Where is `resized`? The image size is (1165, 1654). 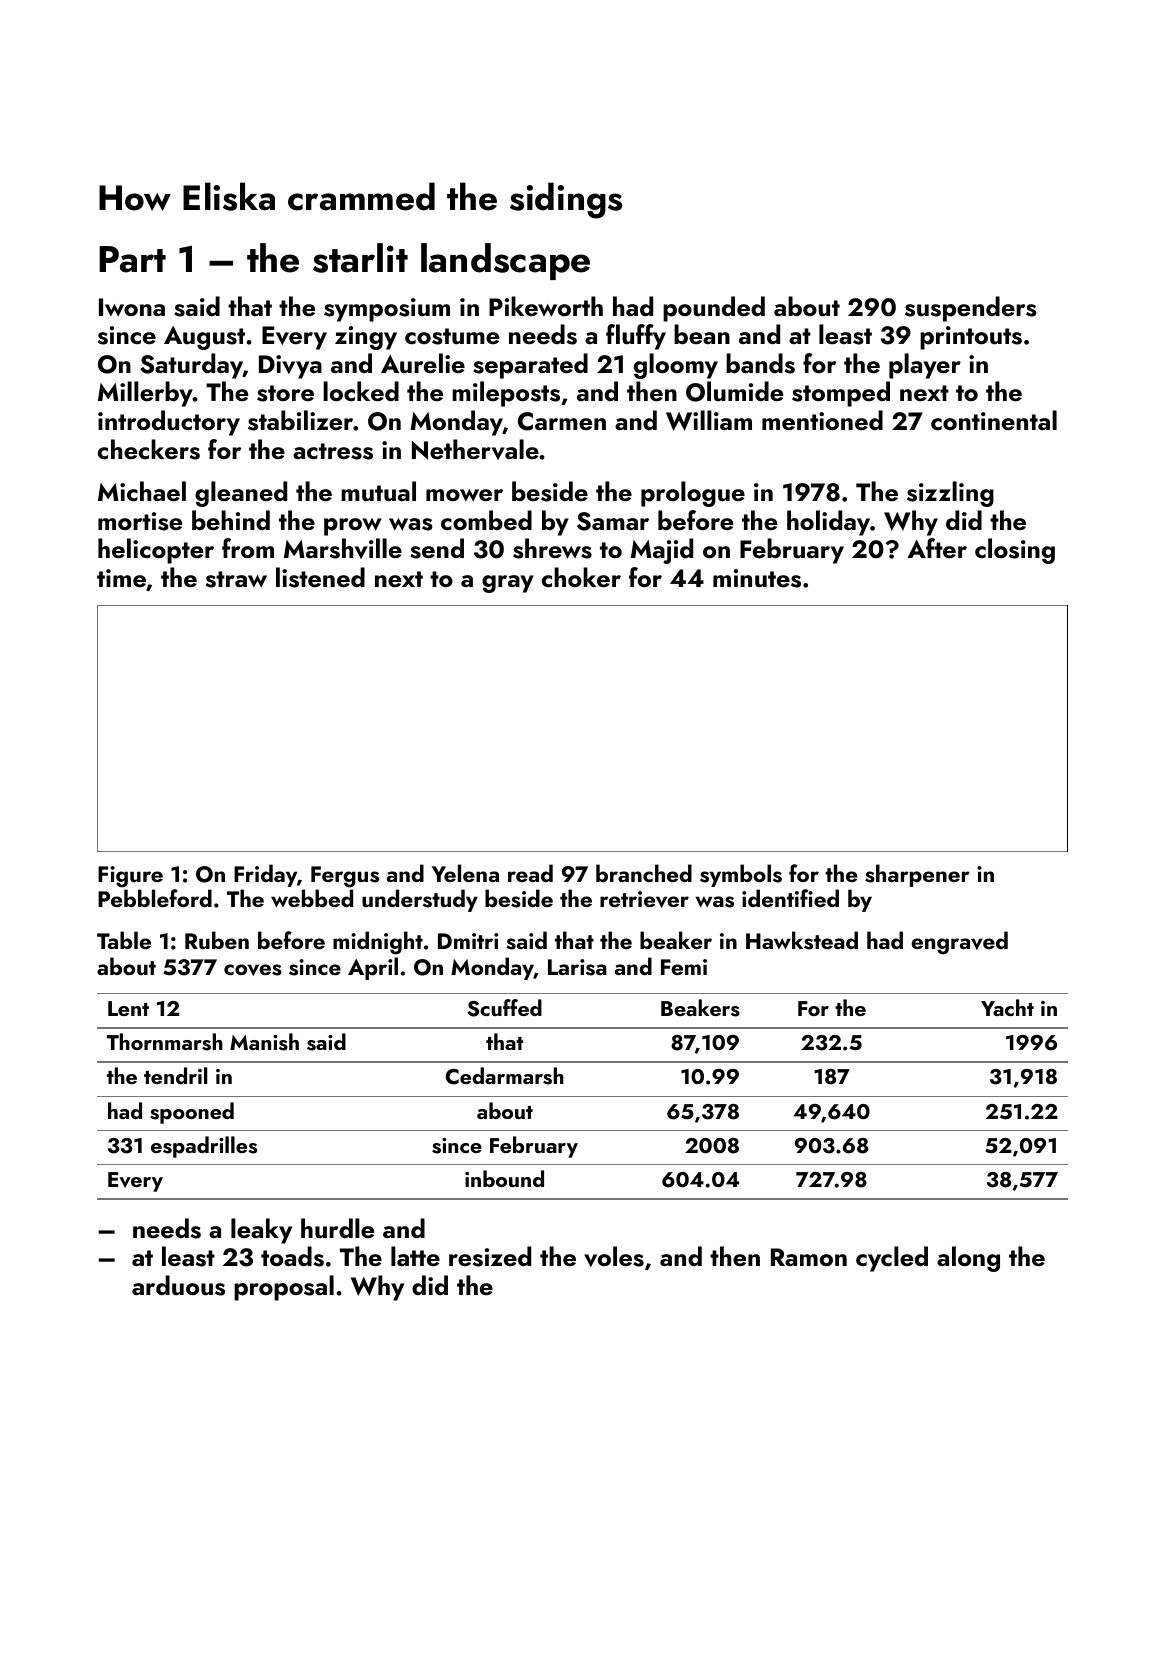 resized is located at coordinates (490, 1256).
